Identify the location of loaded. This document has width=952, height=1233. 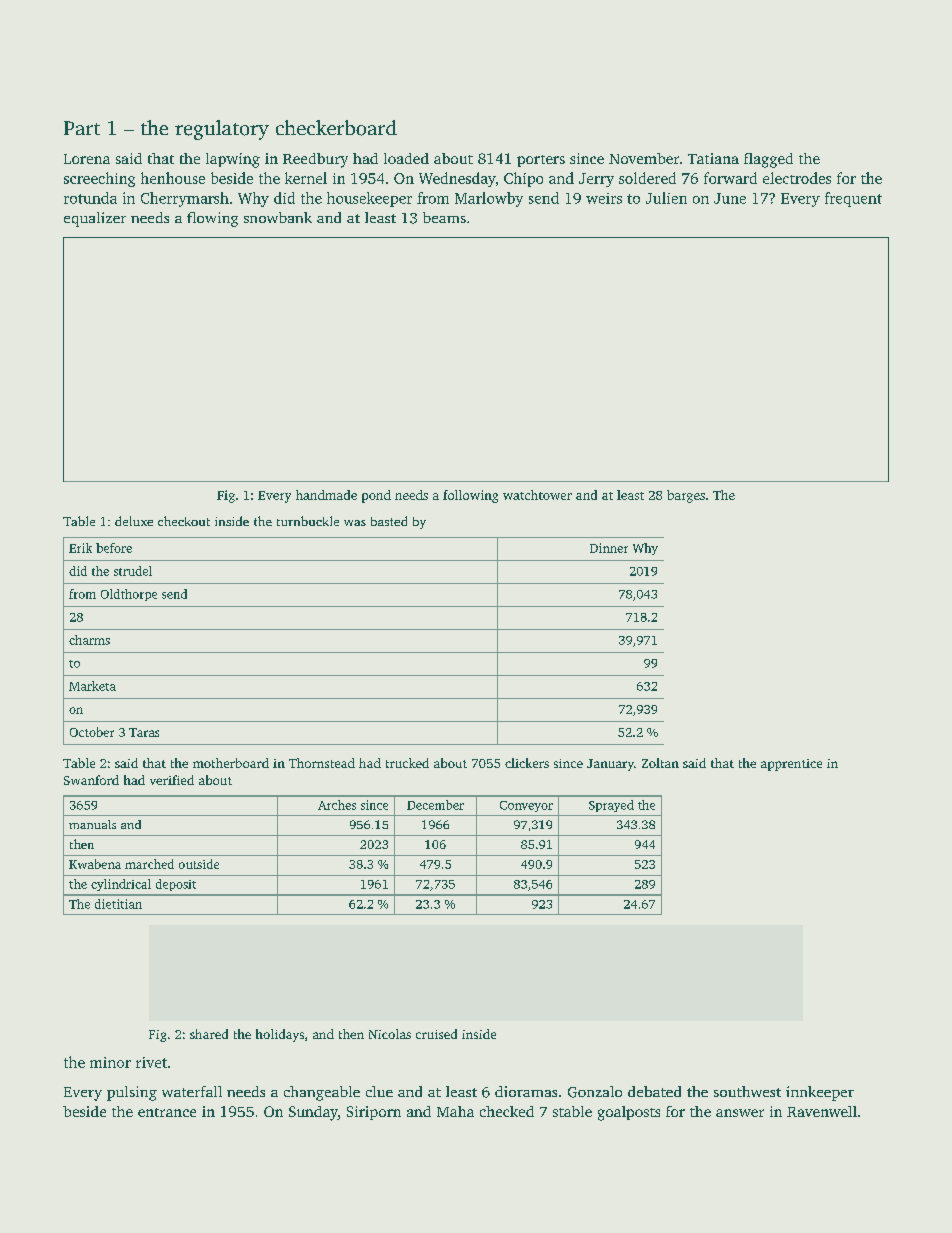
(406, 158).
